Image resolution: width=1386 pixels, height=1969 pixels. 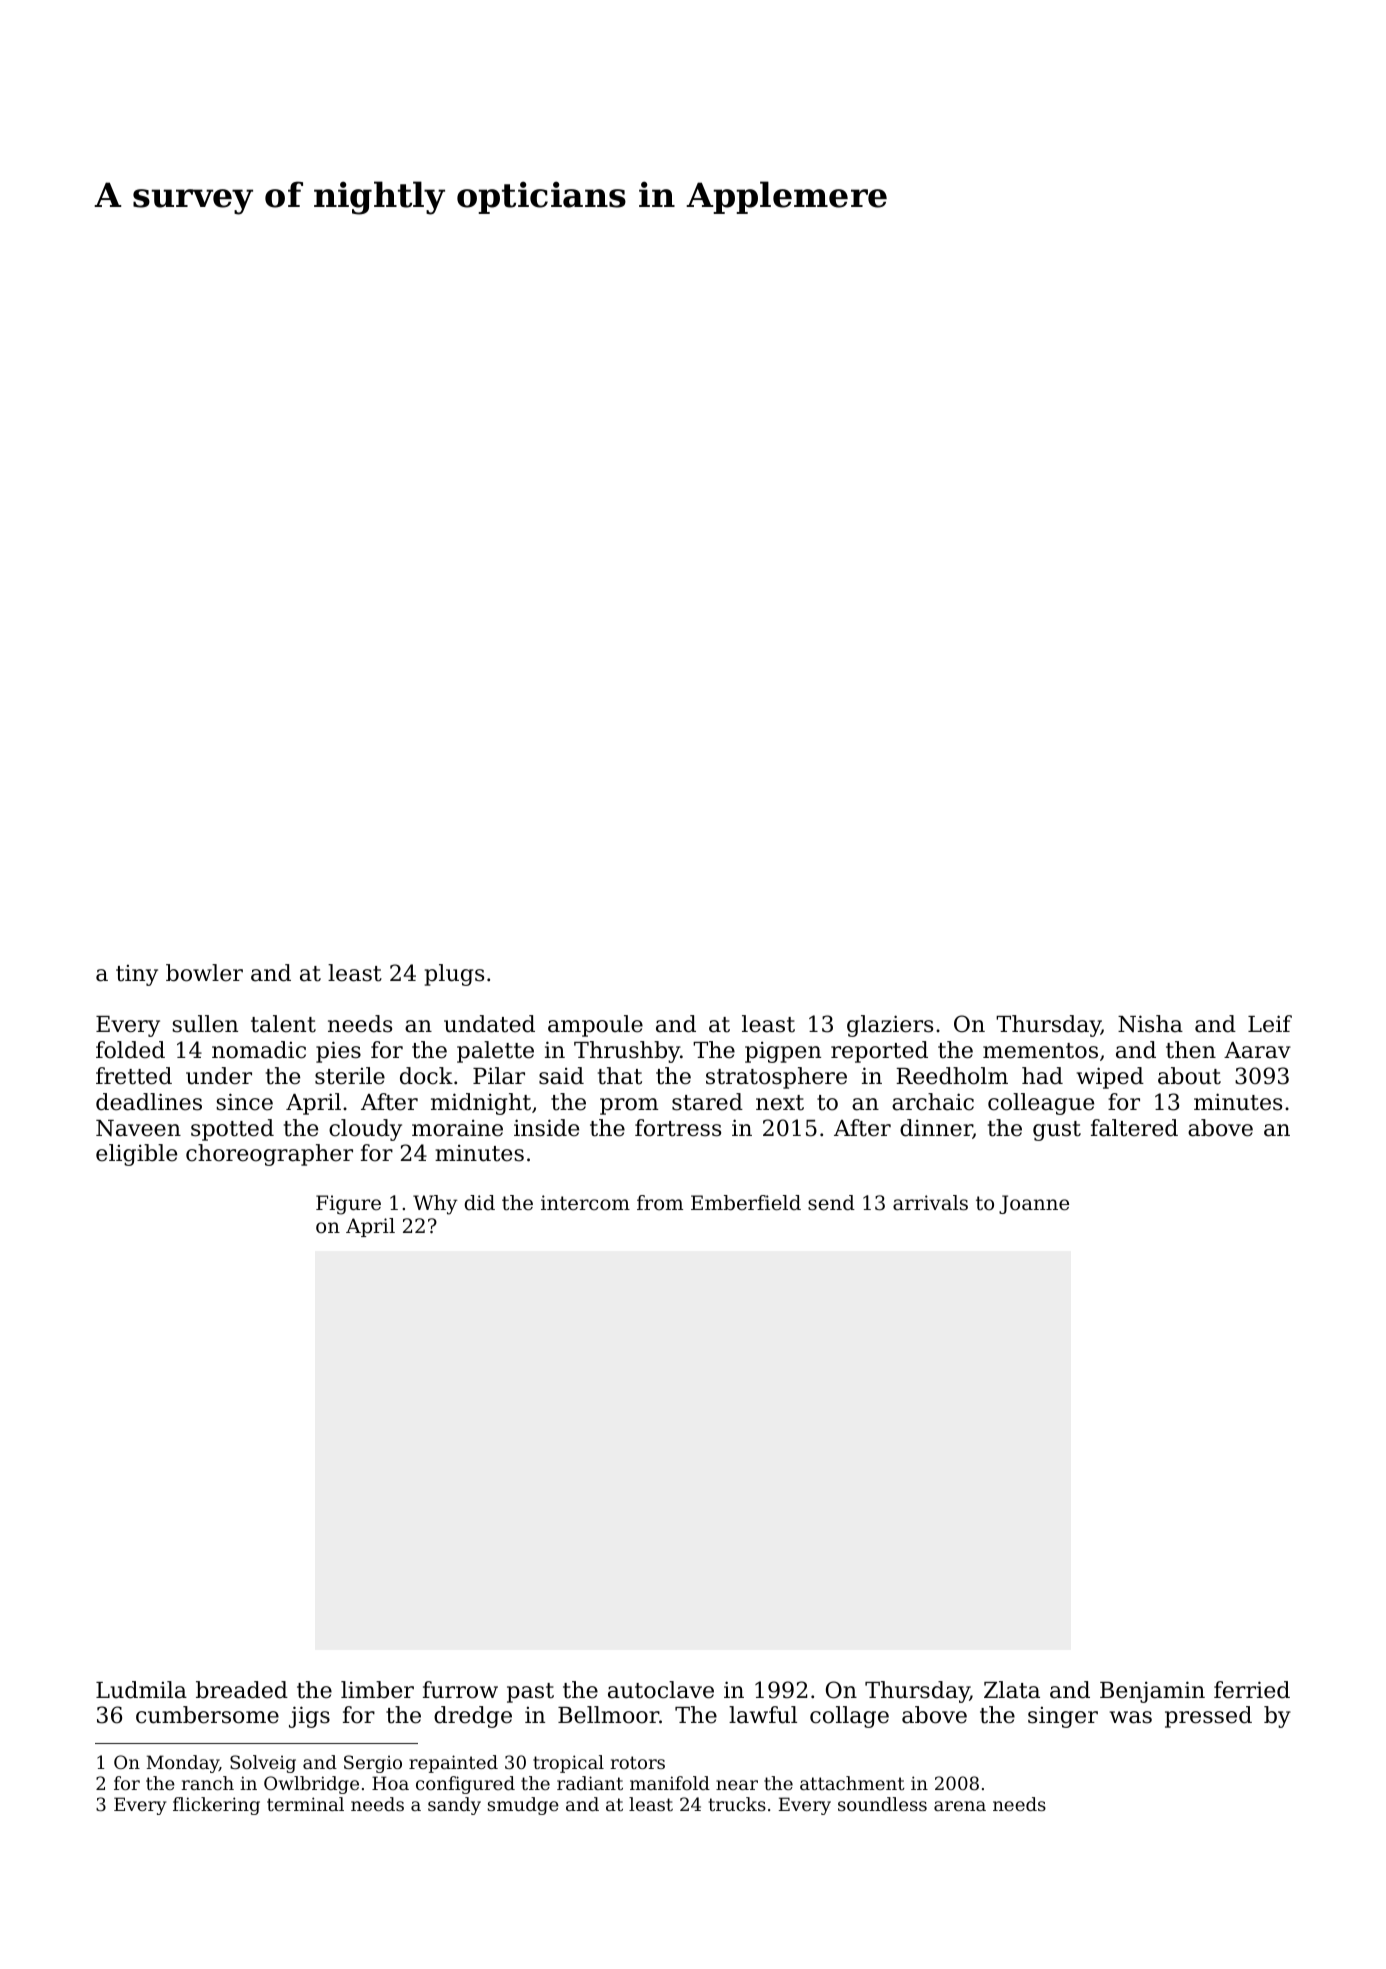 What do you see at coordinates (1270, 1024) in the image?
I see `Leif` at bounding box center [1270, 1024].
